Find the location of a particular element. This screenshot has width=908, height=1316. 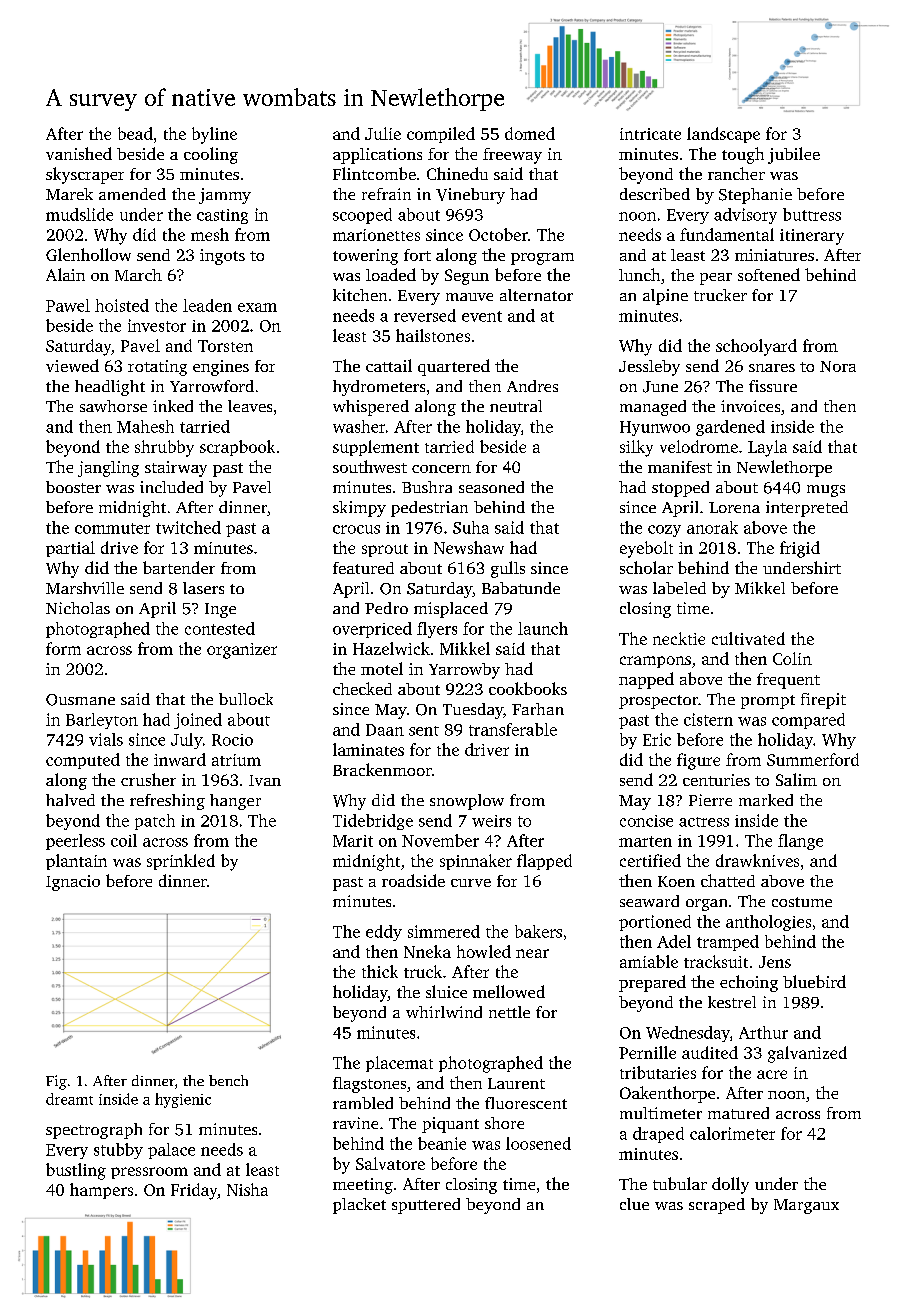

seasoned is located at coordinates (491, 487).
